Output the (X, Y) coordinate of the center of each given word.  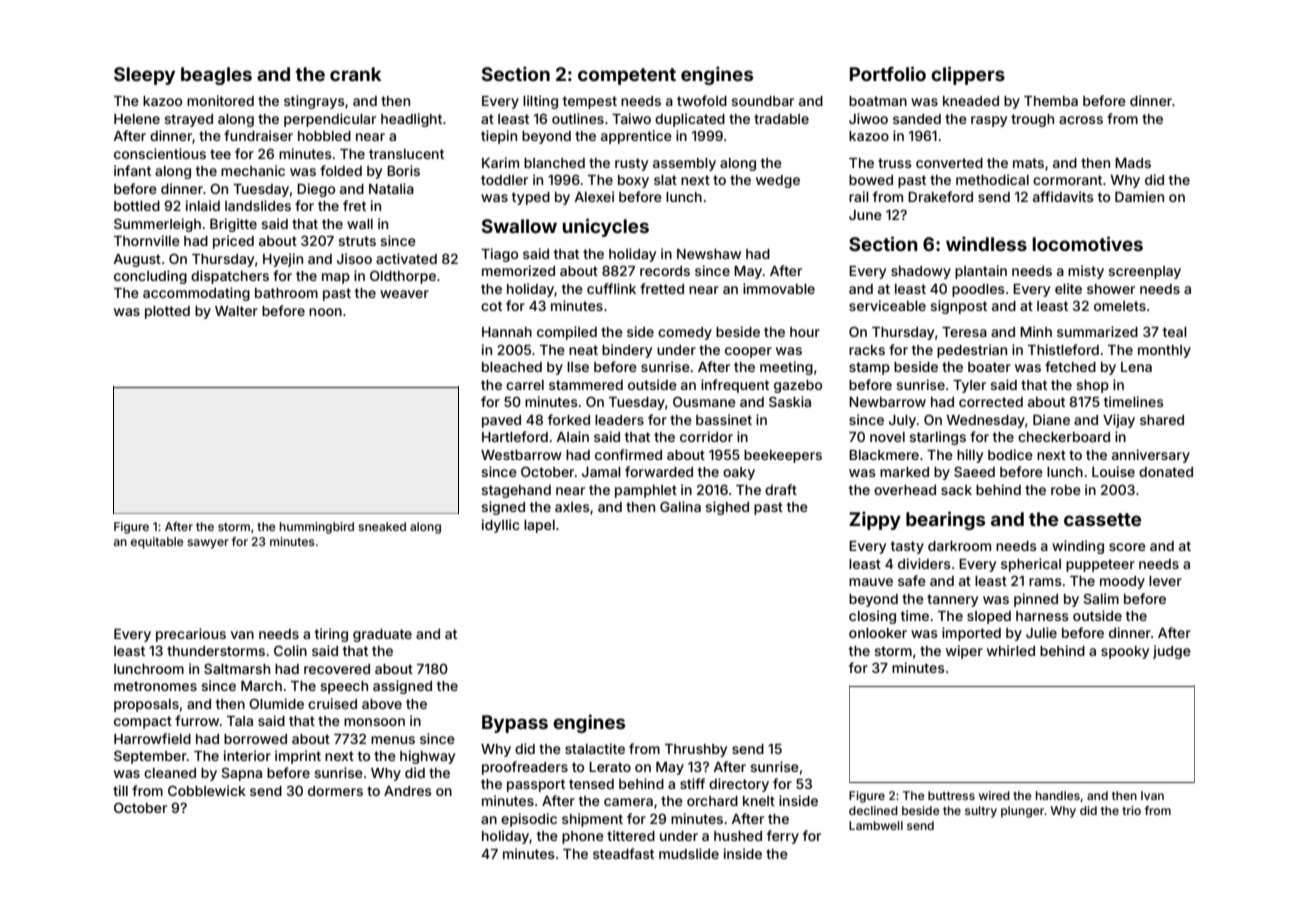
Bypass (515, 724)
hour (805, 332)
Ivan (1152, 795)
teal (1175, 332)
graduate (382, 635)
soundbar (762, 101)
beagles (216, 76)
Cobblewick (207, 790)
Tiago (499, 255)
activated (406, 258)
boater (989, 367)
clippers (968, 75)
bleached (512, 367)
